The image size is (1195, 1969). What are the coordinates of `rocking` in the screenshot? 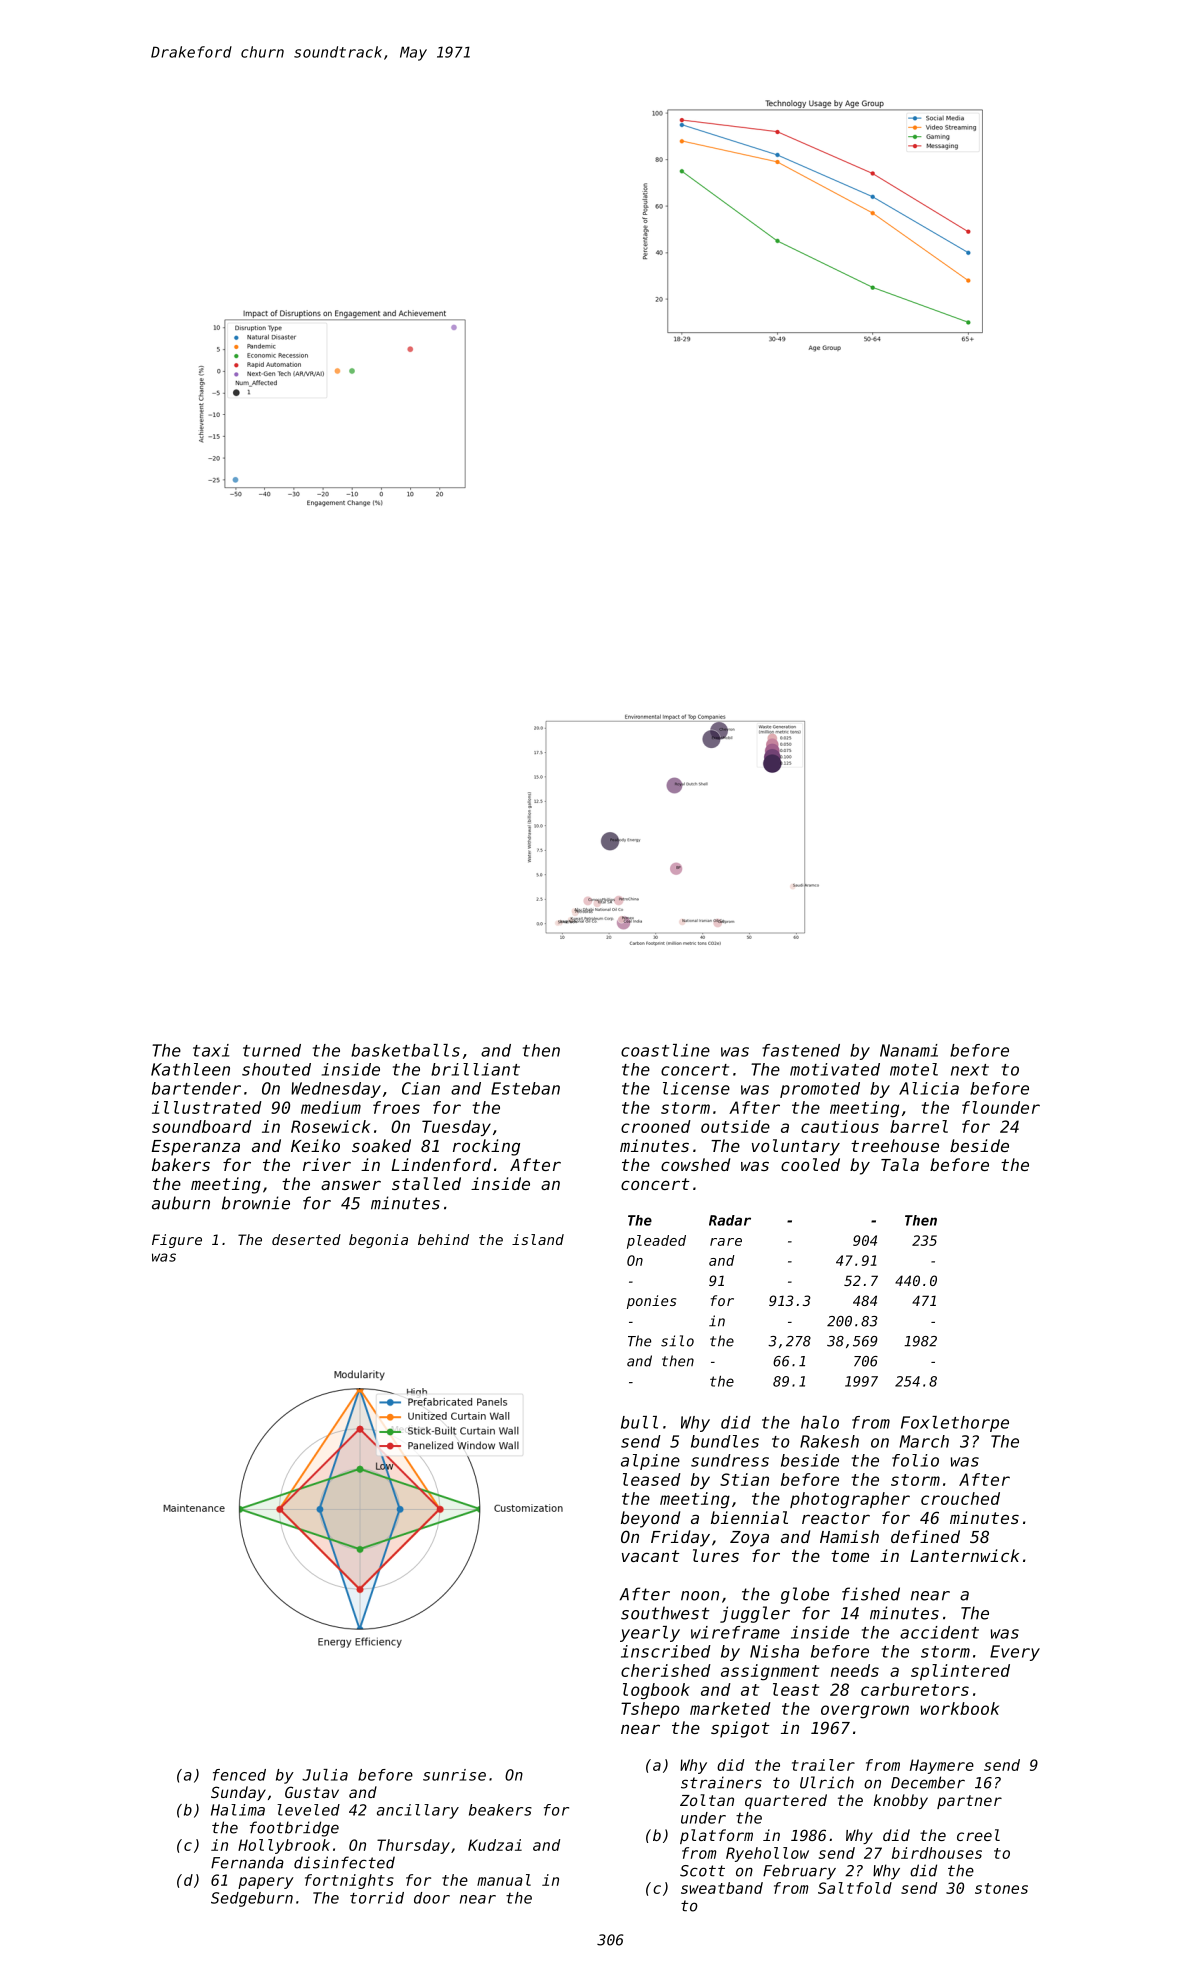 It's located at (486, 1147).
